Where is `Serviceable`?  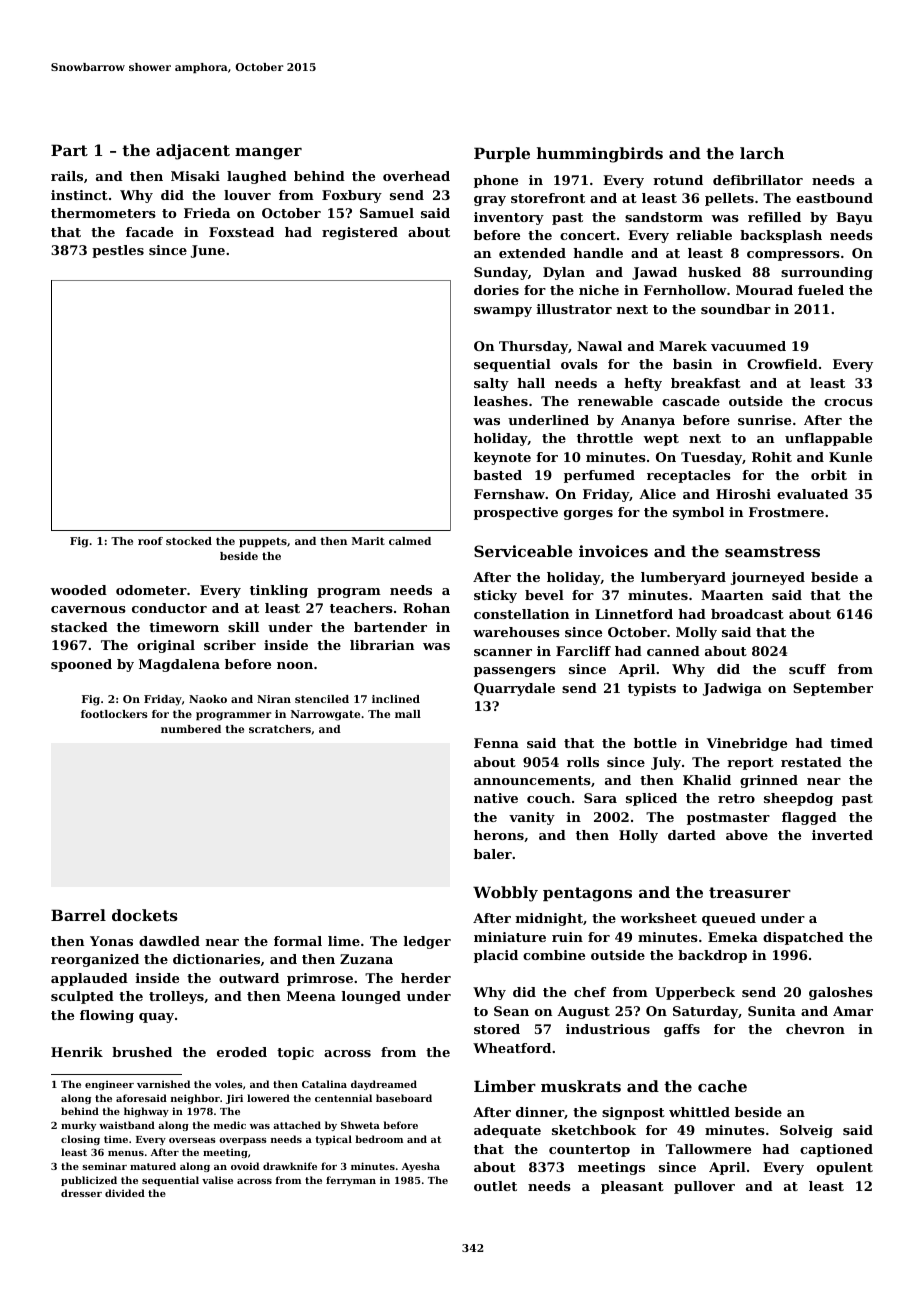
Serviceable is located at coordinates (523, 551).
